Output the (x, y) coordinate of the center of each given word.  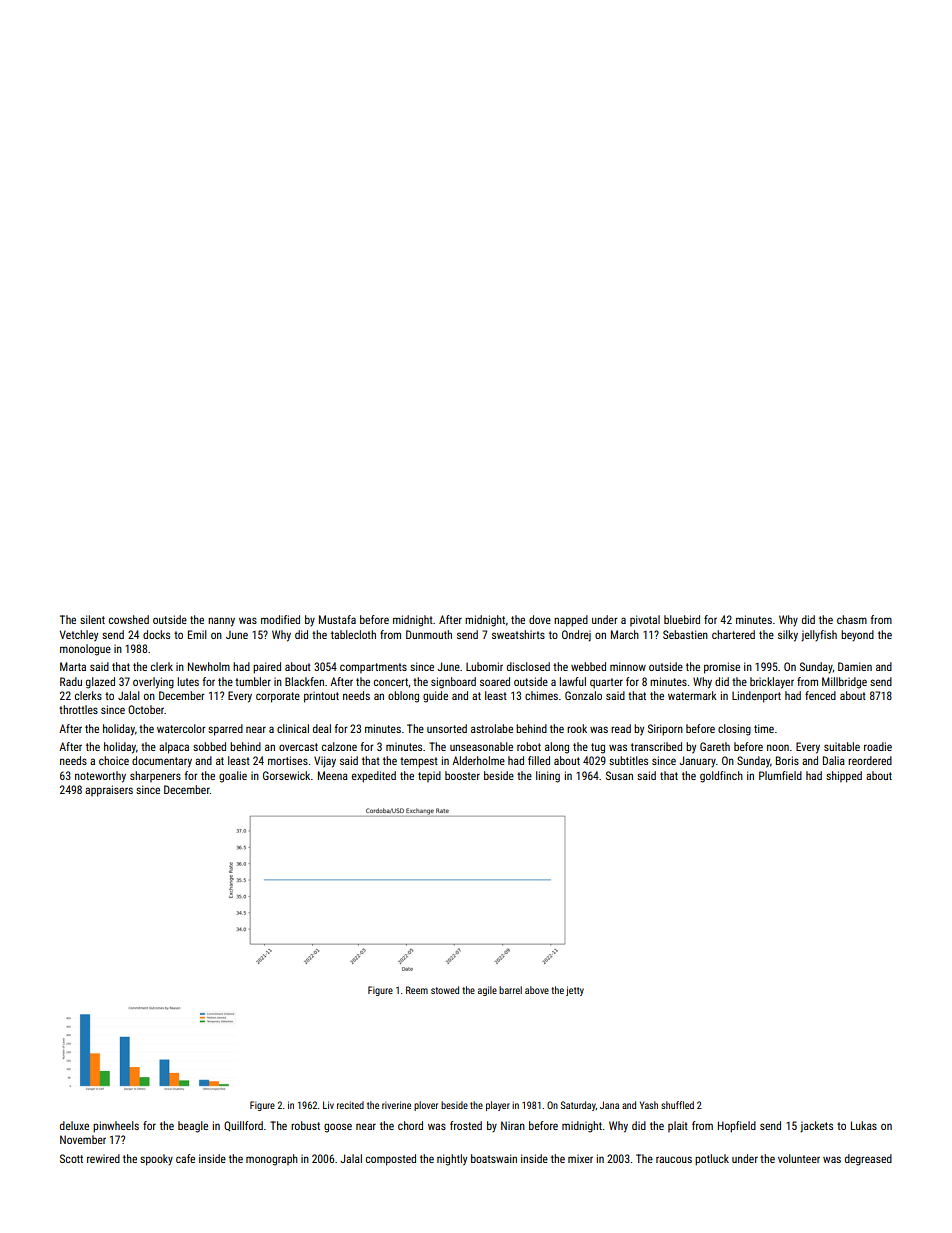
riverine (396, 1105)
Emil (197, 634)
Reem (417, 990)
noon (778, 747)
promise (722, 668)
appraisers (109, 791)
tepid (429, 776)
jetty (575, 991)
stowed (445, 990)
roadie (878, 746)
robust (305, 1125)
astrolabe (492, 728)
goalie (233, 777)
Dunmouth (429, 634)
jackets (816, 1127)
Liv (328, 1105)
